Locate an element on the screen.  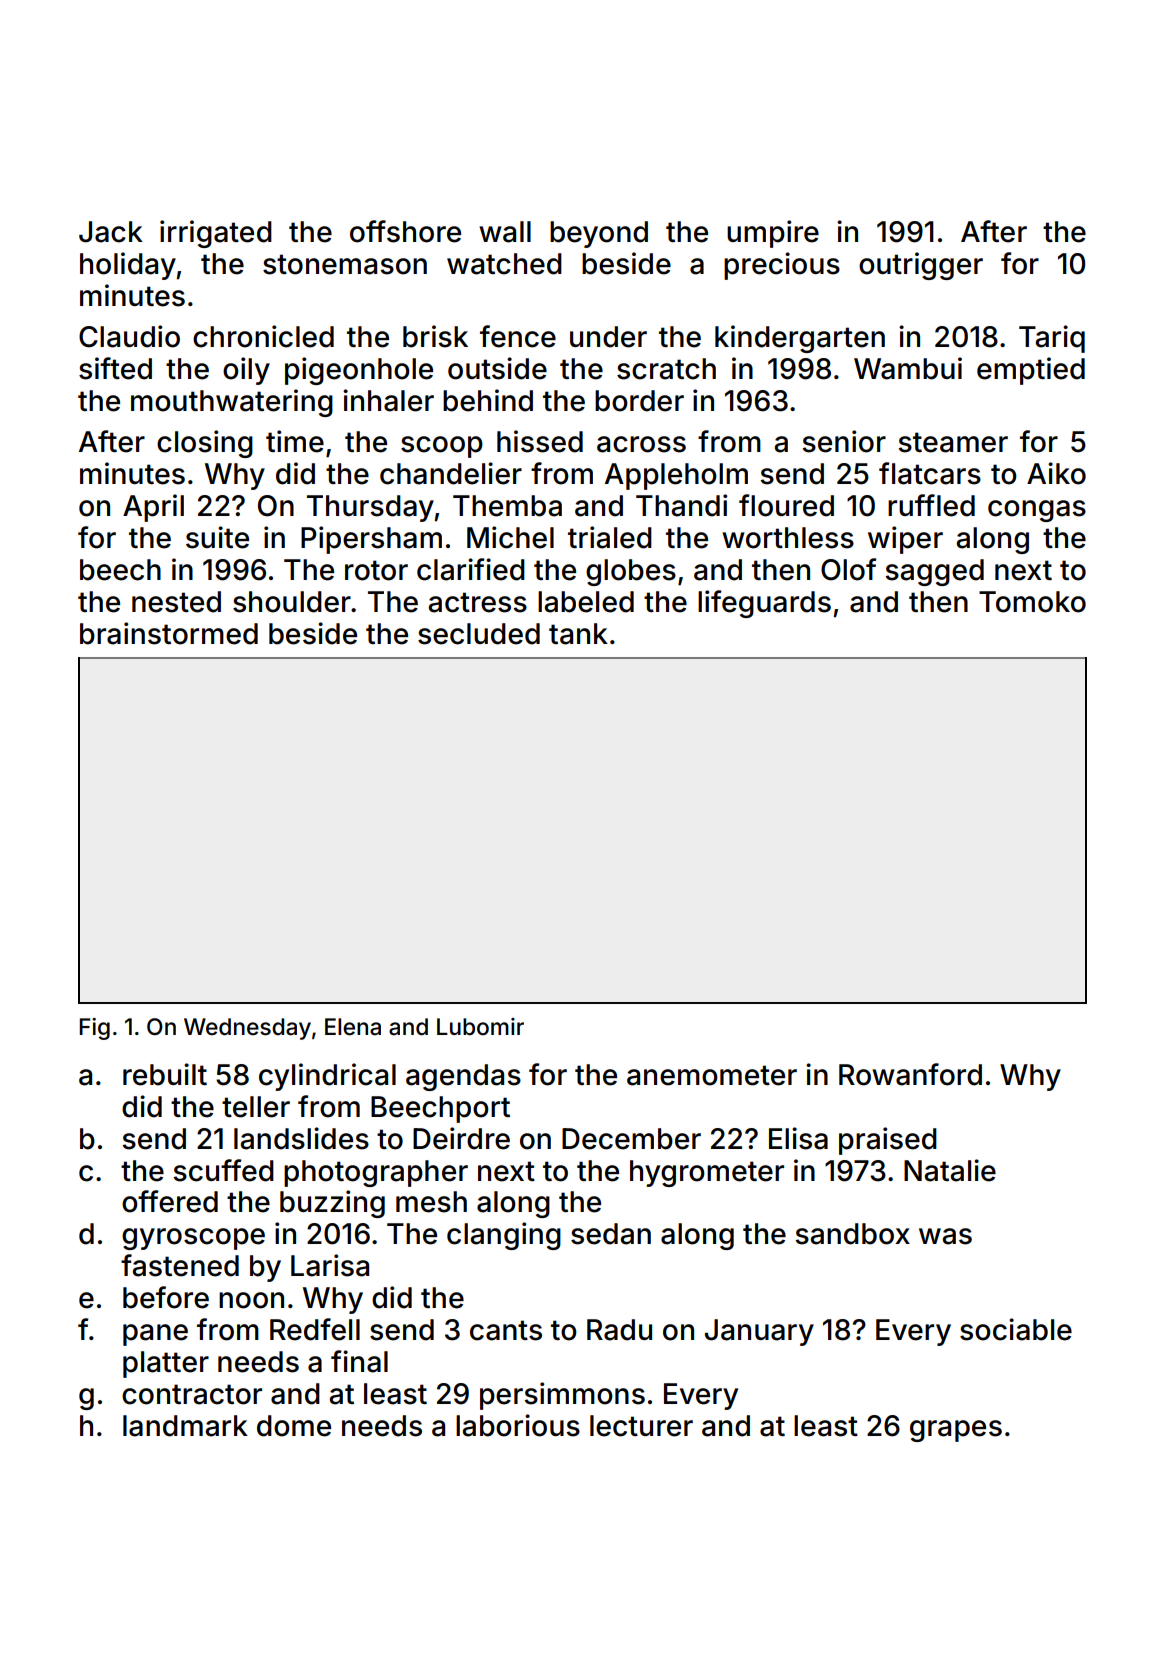
brainstormed is located at coordinates (169, 633).
